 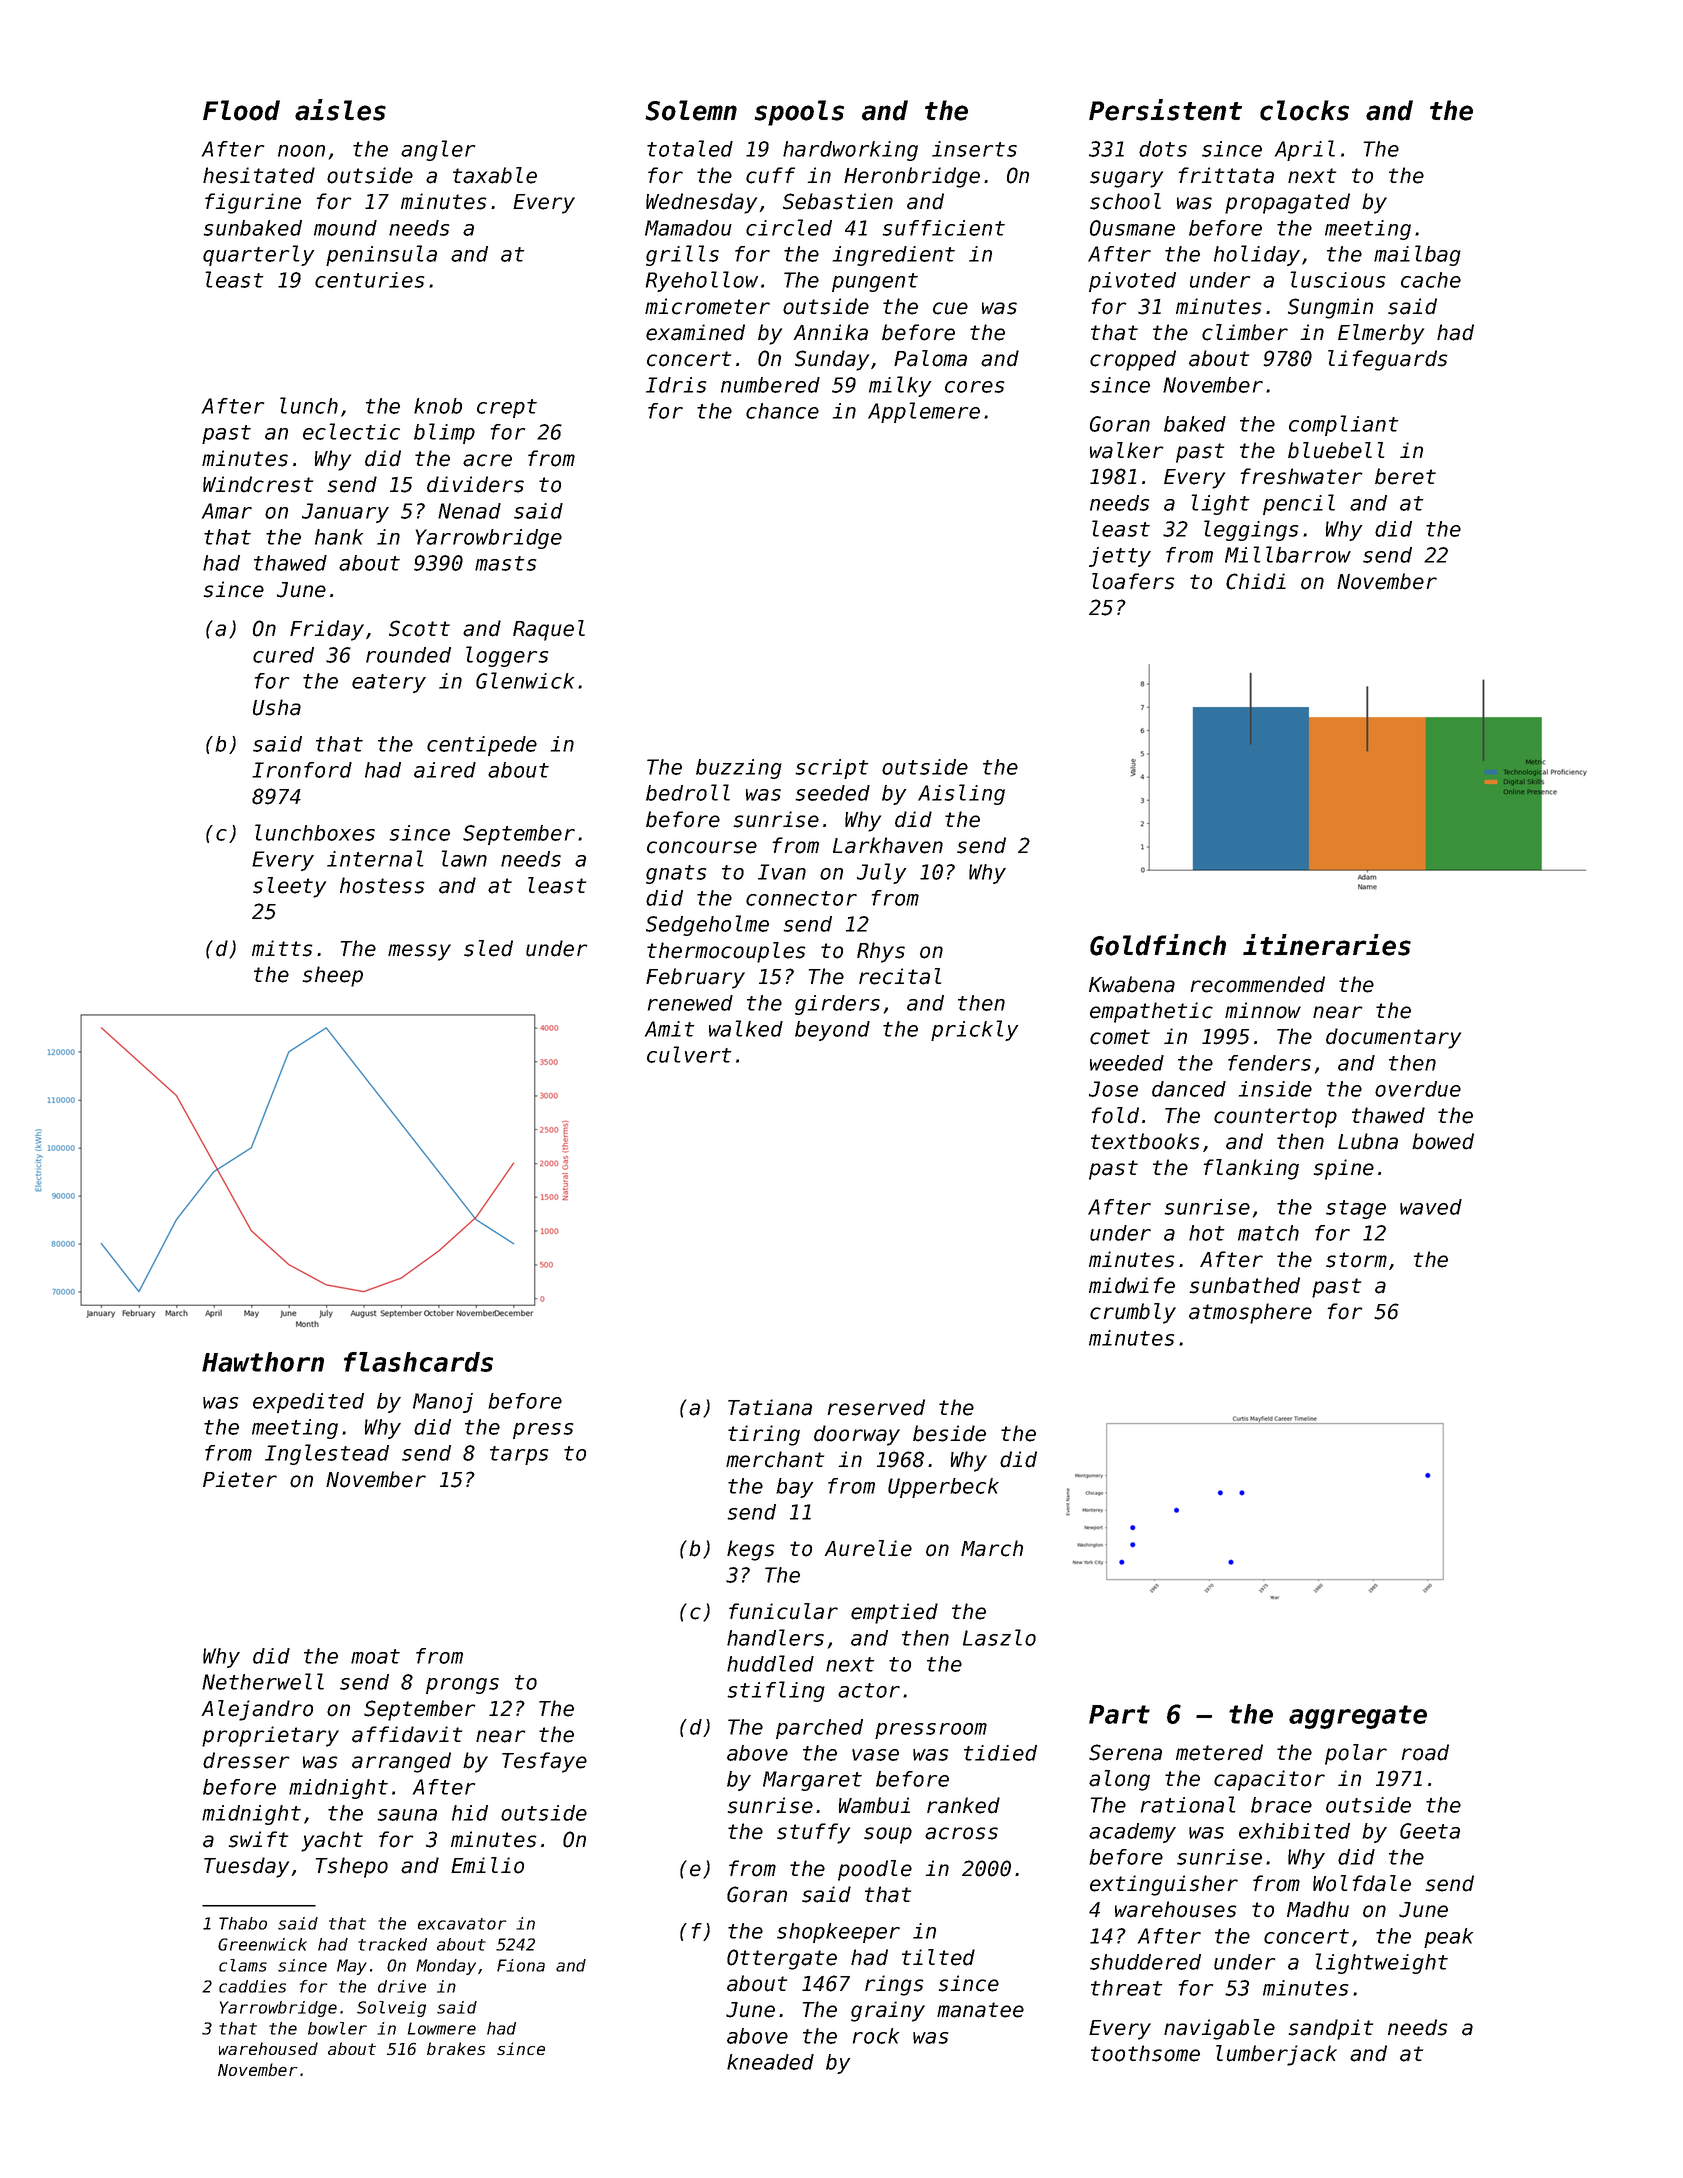 What do you see at coordinates (707, 925) in the page?
I see `Sedgeholme` at bounding box center [707, 925].
